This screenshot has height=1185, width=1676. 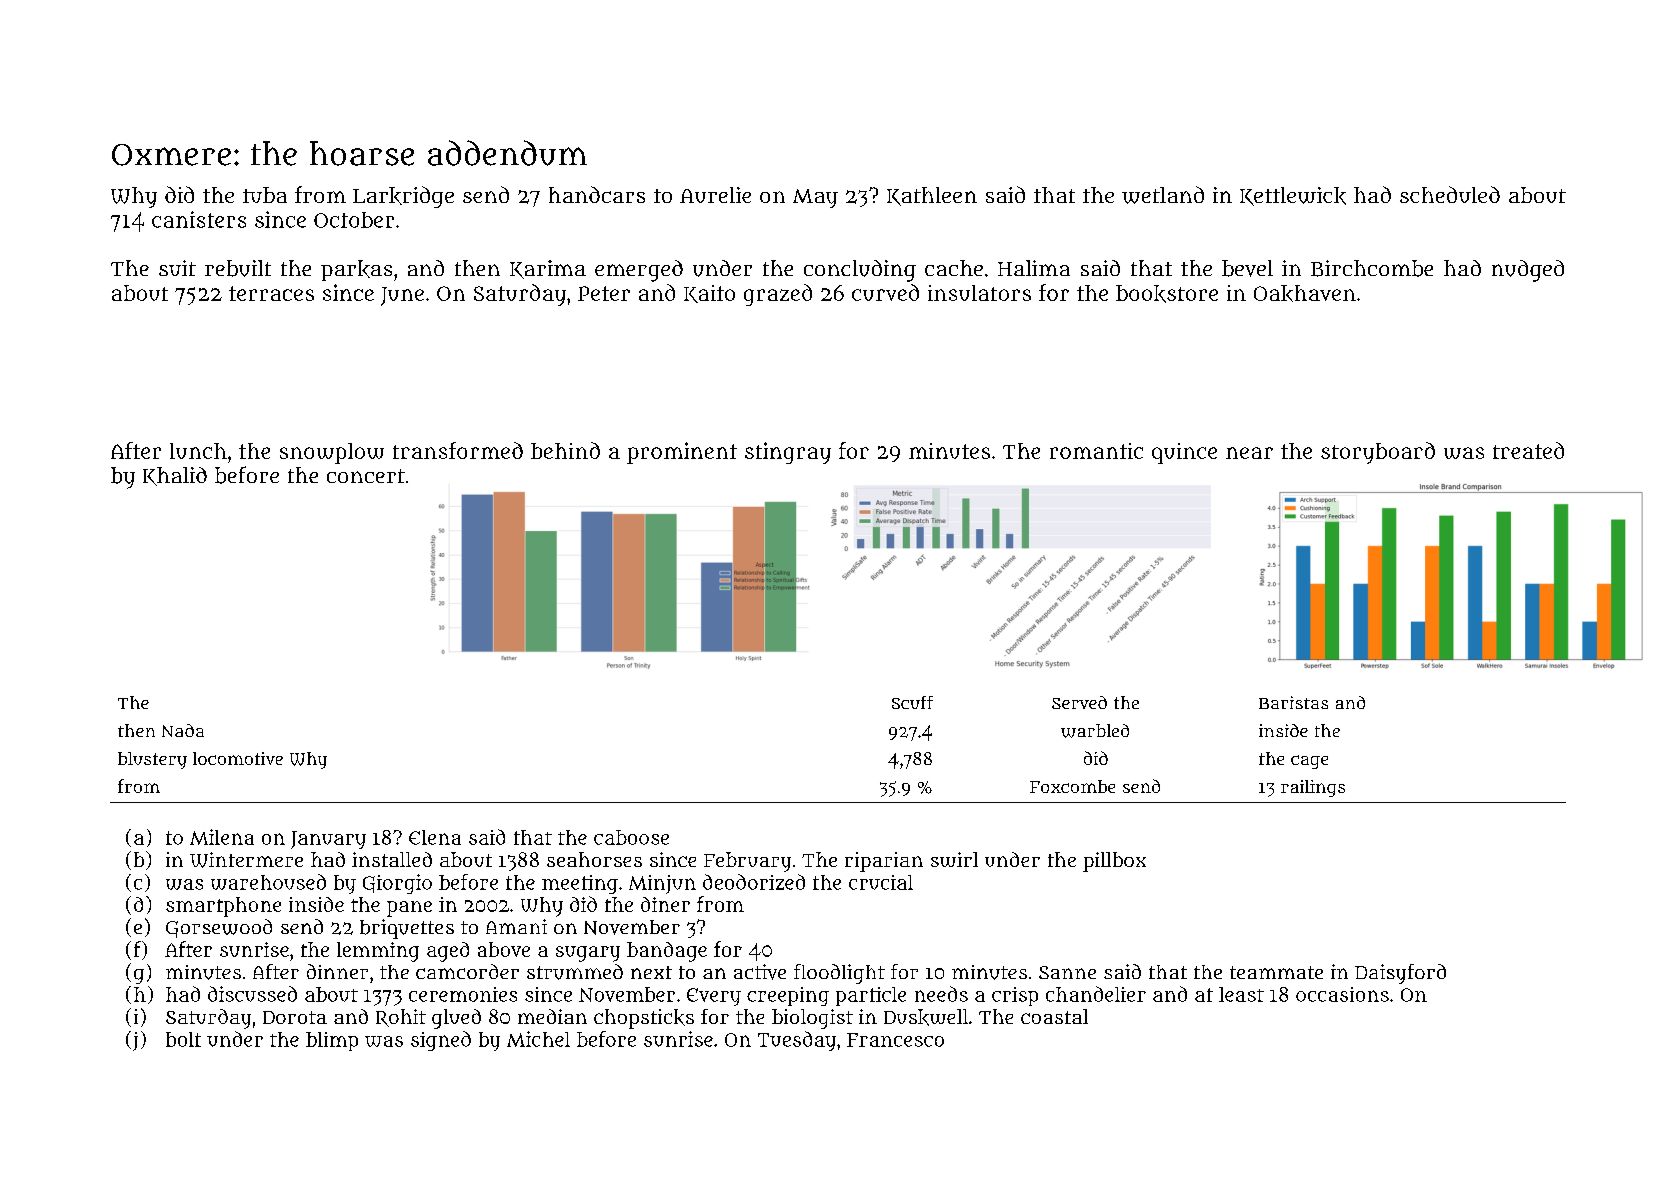 What do you see at coordinates (1163, 195) in the screenshot?
I see `wetland` at bounding box center [1163, 195].
